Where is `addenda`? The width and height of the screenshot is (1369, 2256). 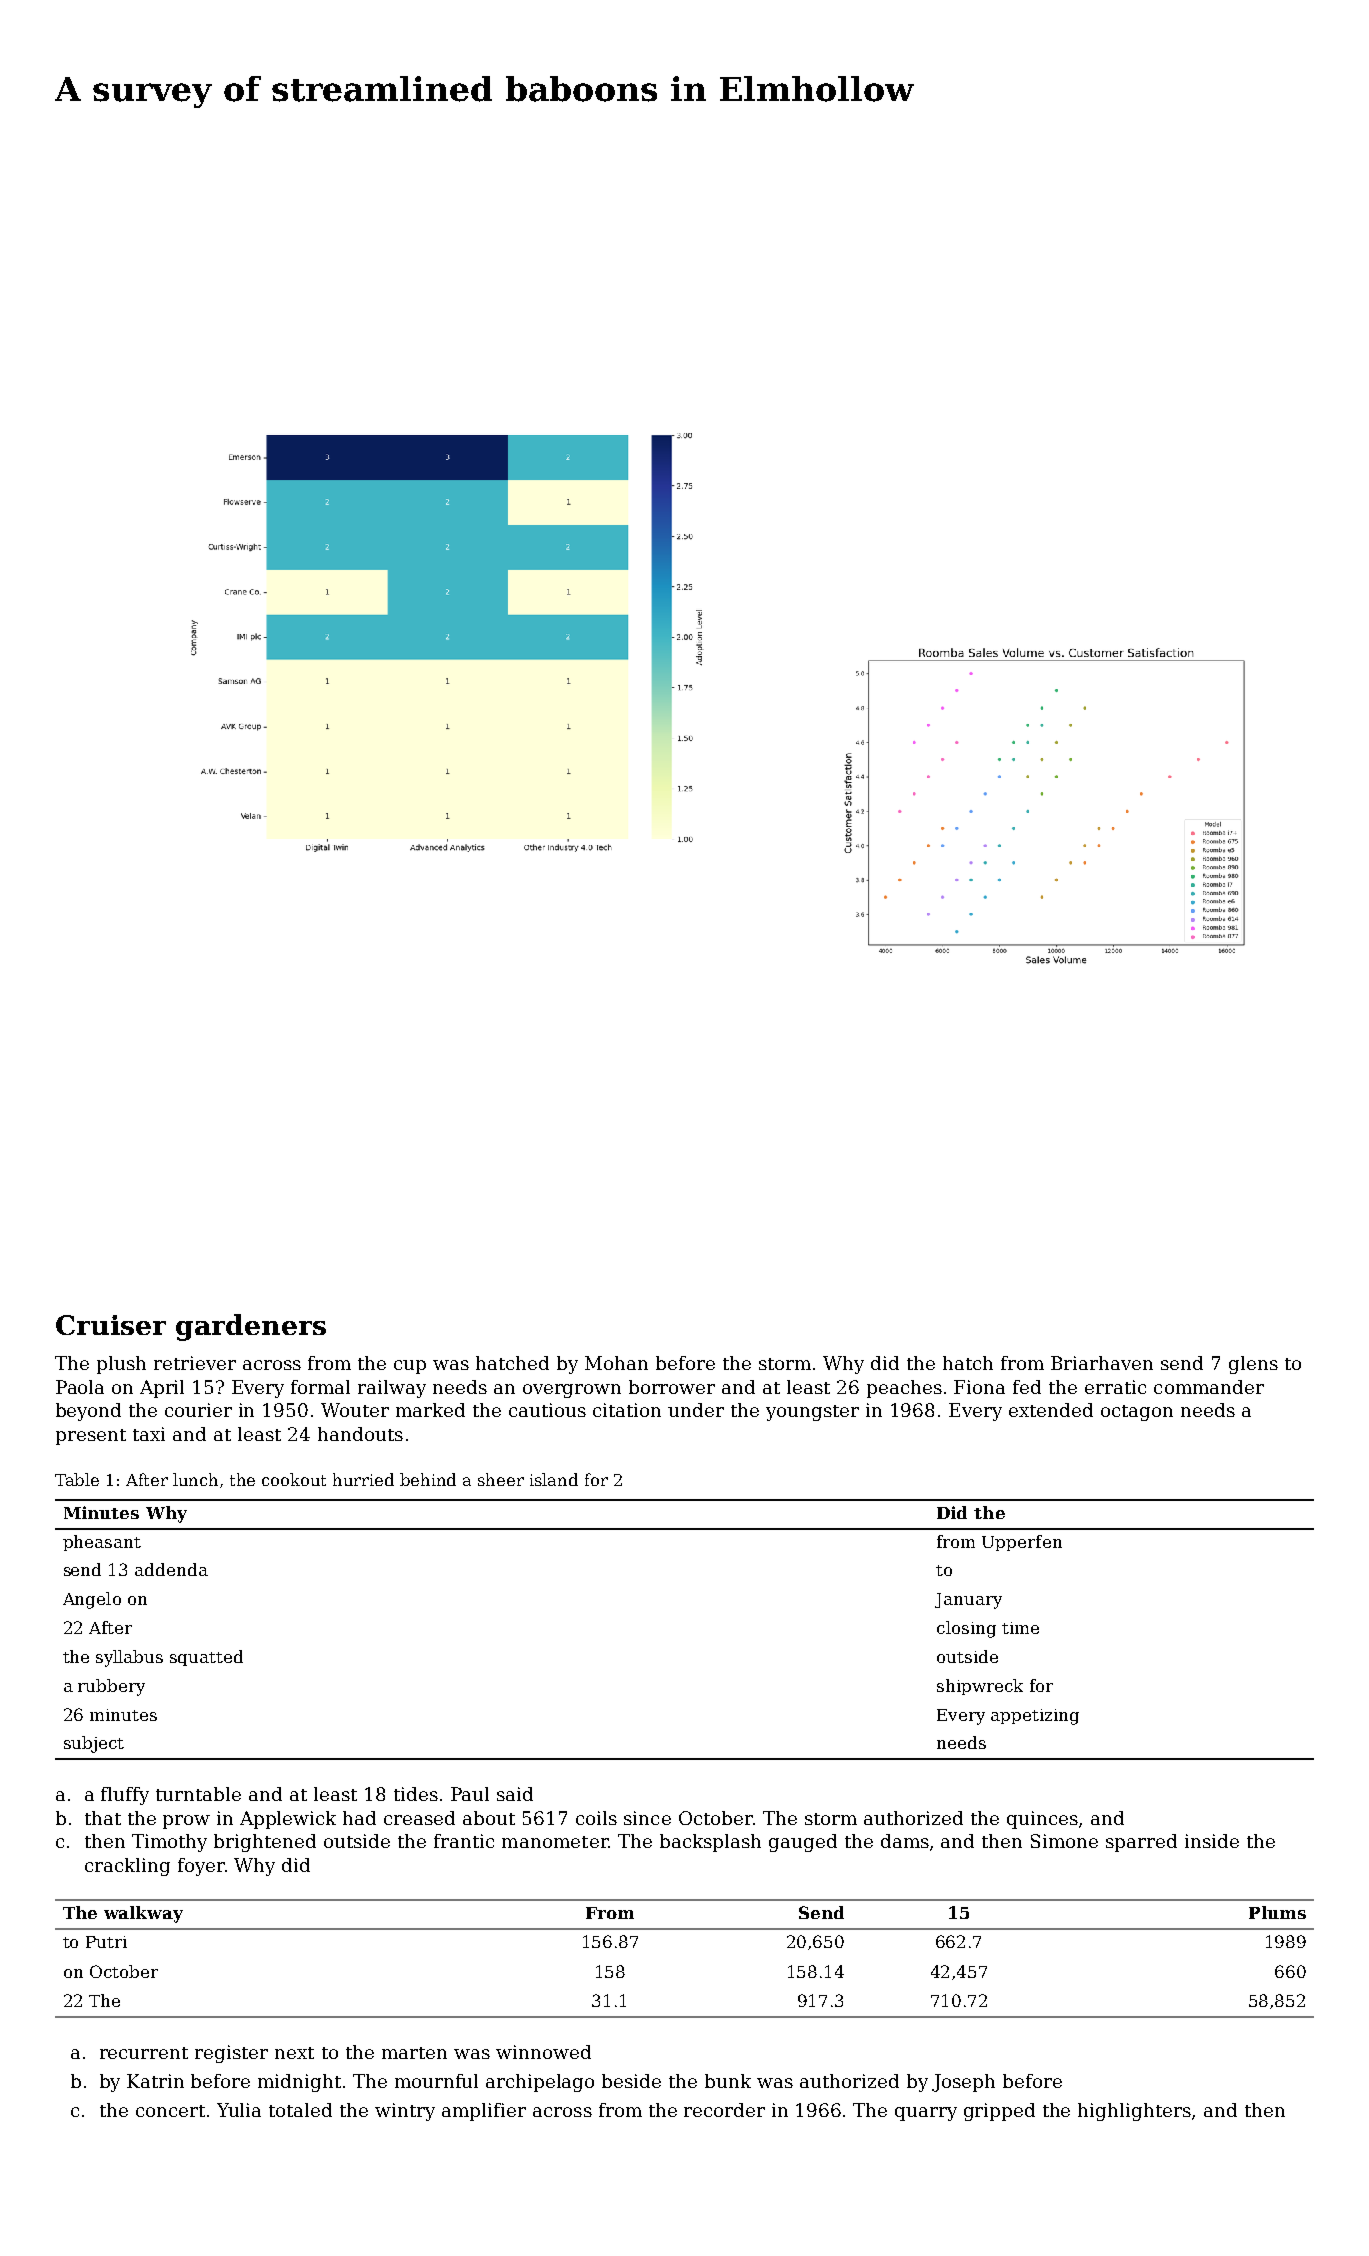 addenda is located at coordinates (171, 1569).
